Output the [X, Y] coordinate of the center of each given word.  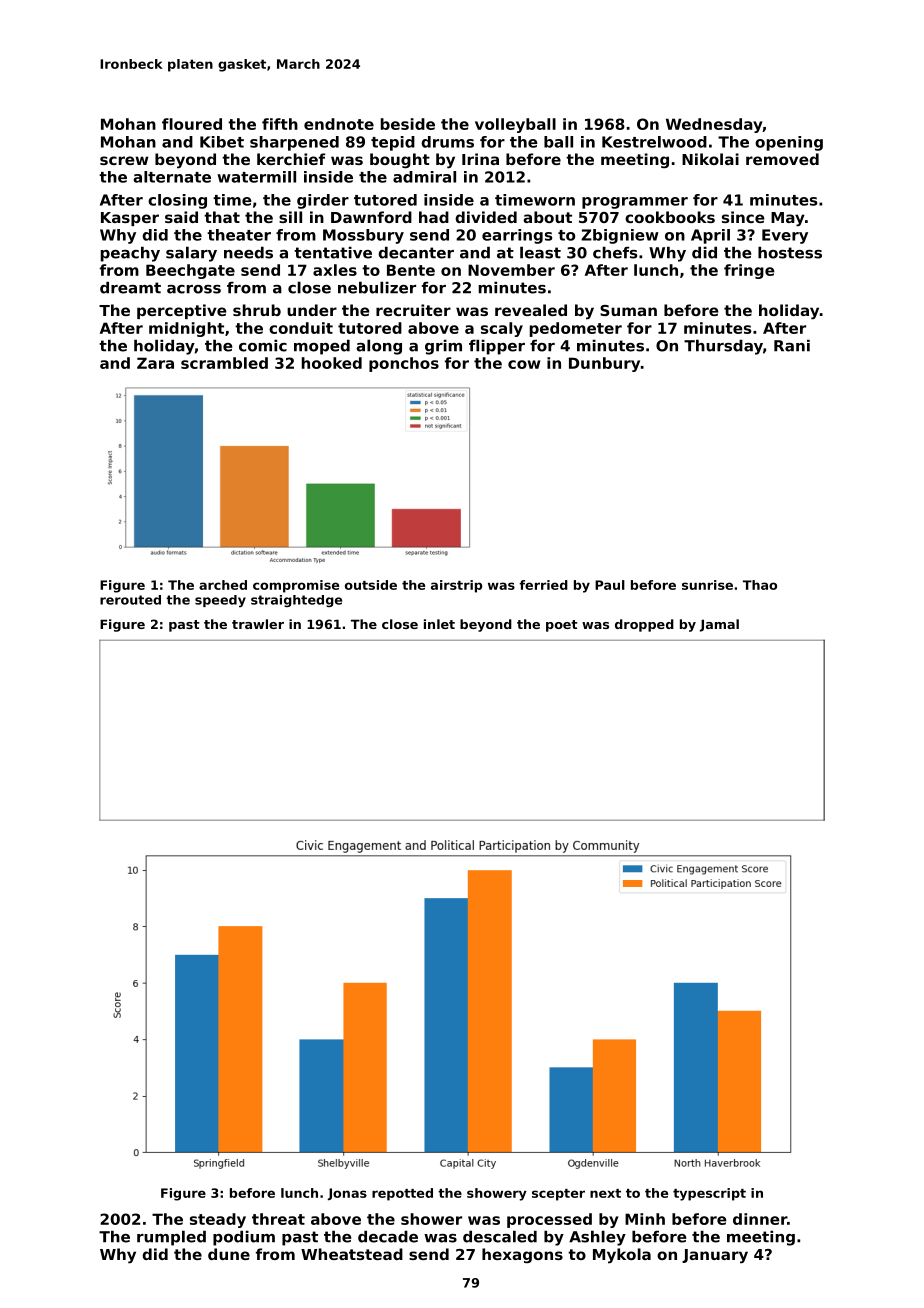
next [605, 1193]
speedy [220, 601]
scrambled [224, 363]
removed [782, 159]
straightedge [296, 601]
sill [290, 217]
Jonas [347, 1194]
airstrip [456, 586]
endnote [339, 124]
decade [388, 1236]
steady [218, 1220]
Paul [610, 585]
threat [278, 1219]
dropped [644, 625]
